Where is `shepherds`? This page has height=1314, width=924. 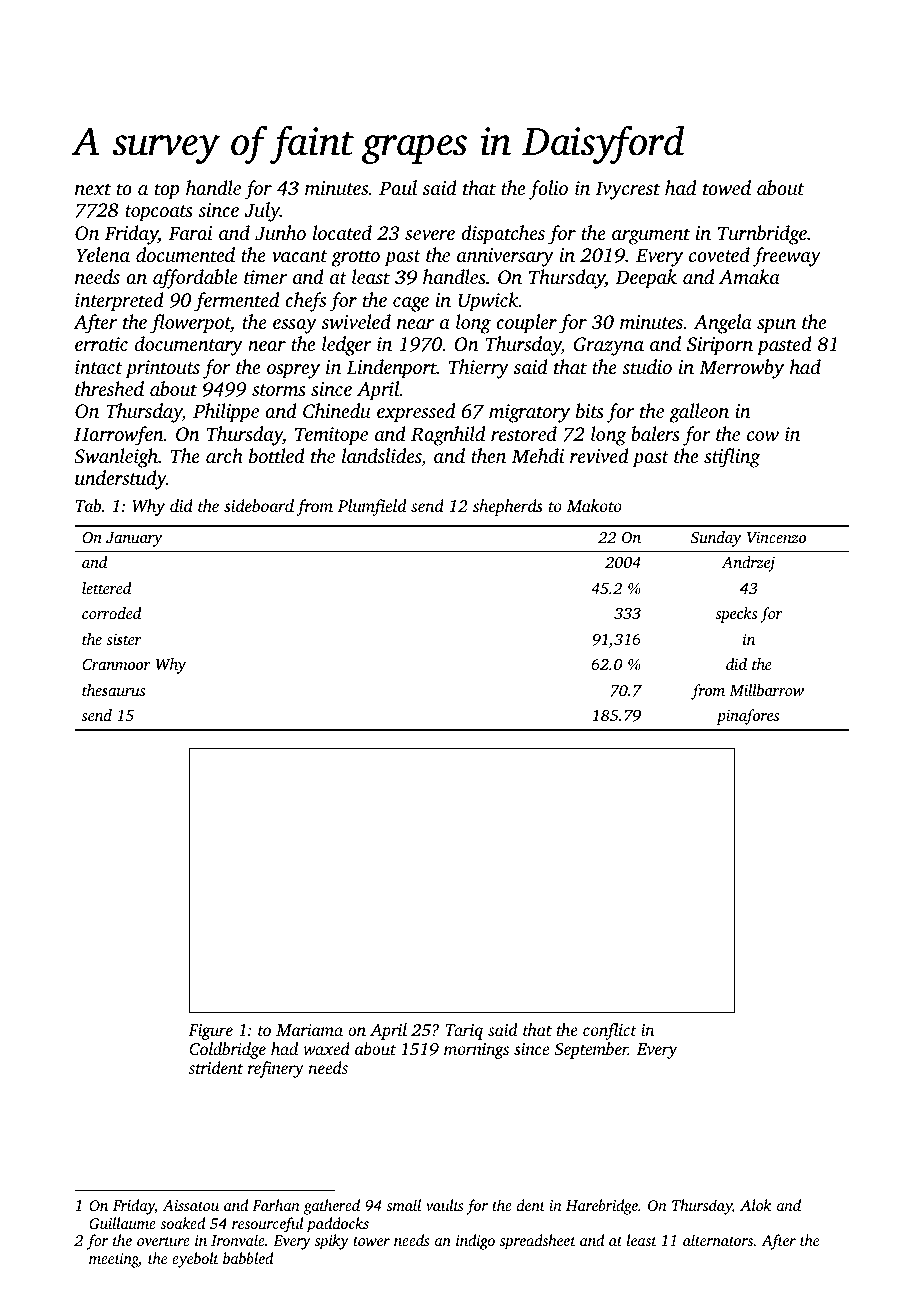
shepherds is located at coordinates (508, 507).
